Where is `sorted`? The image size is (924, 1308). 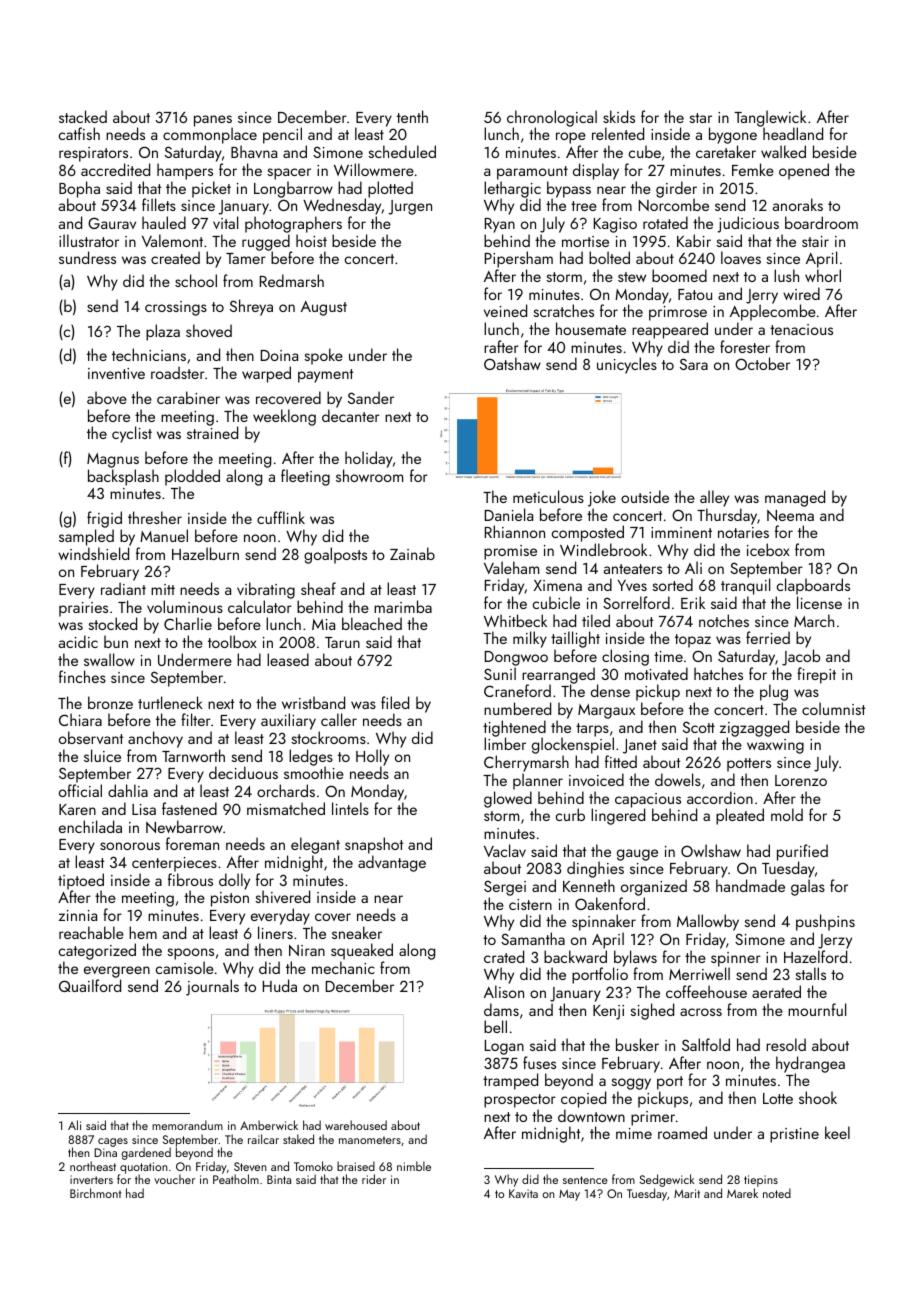 sorted is located at coordinates (672, 584).
